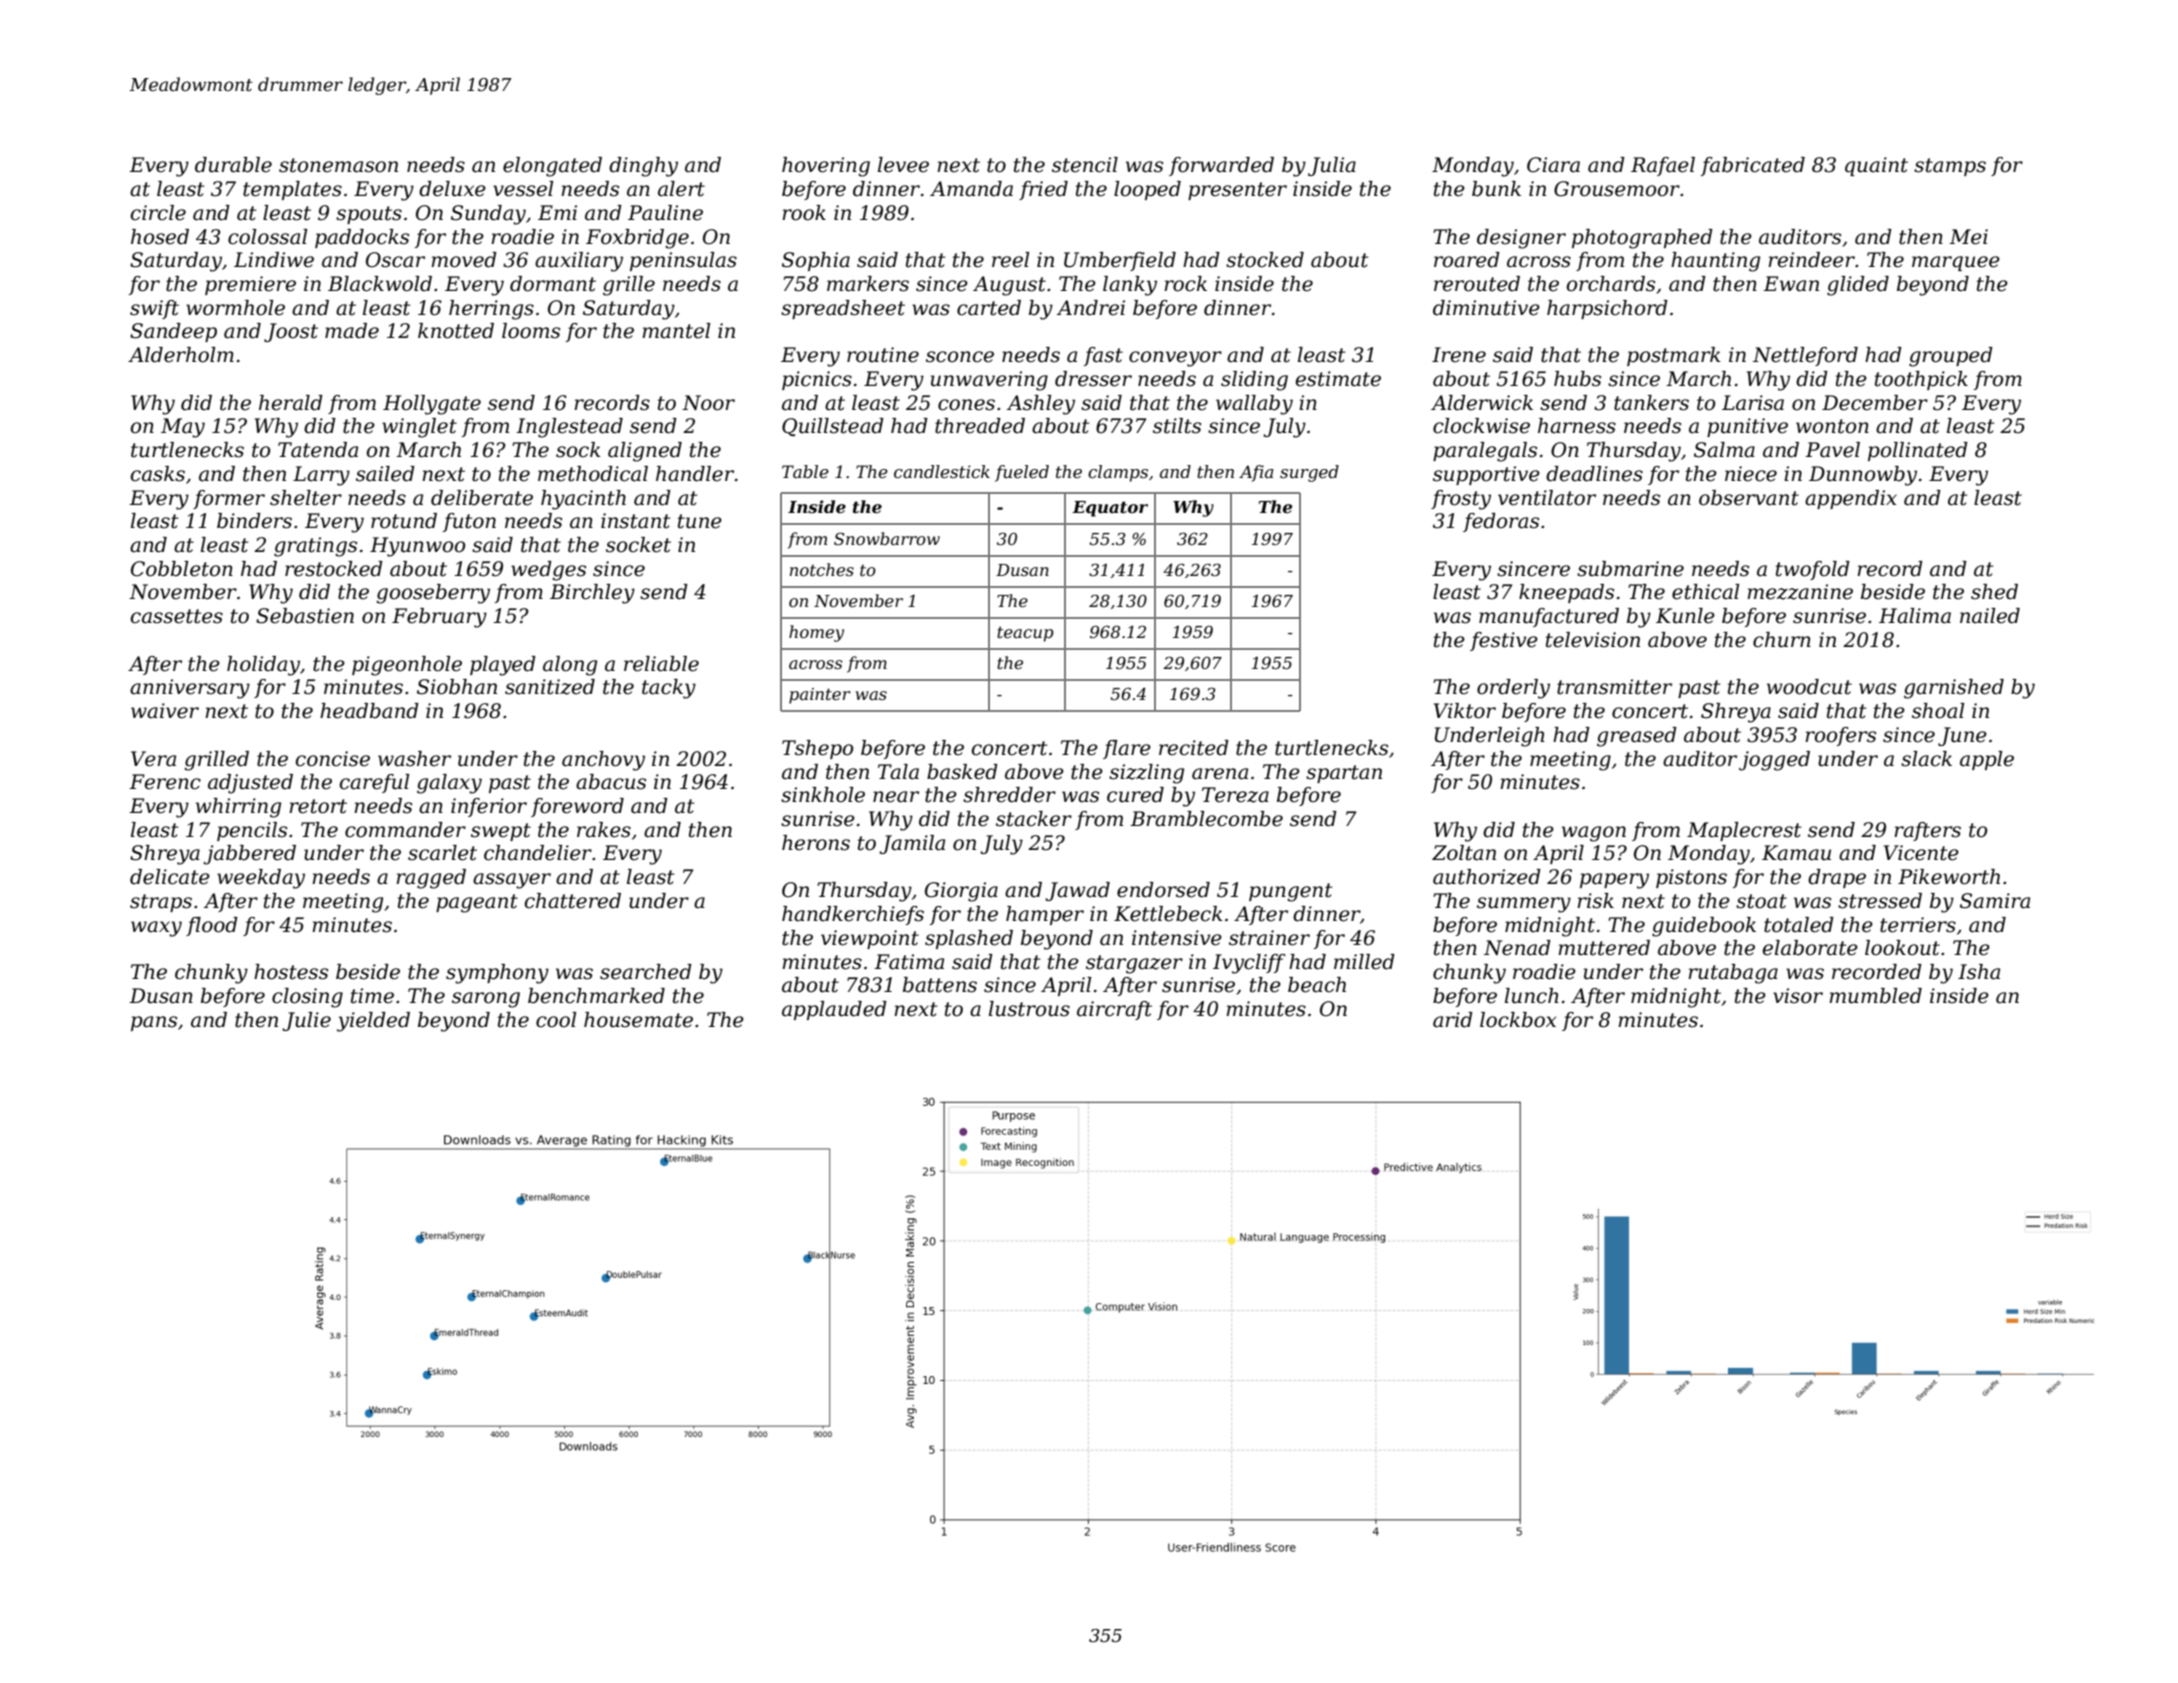 This screenshot has width=2178, height=1683. What do you see at coordinates (822, 569) in the screenshot?
I see `notches` at bounding box center [822, 569].
